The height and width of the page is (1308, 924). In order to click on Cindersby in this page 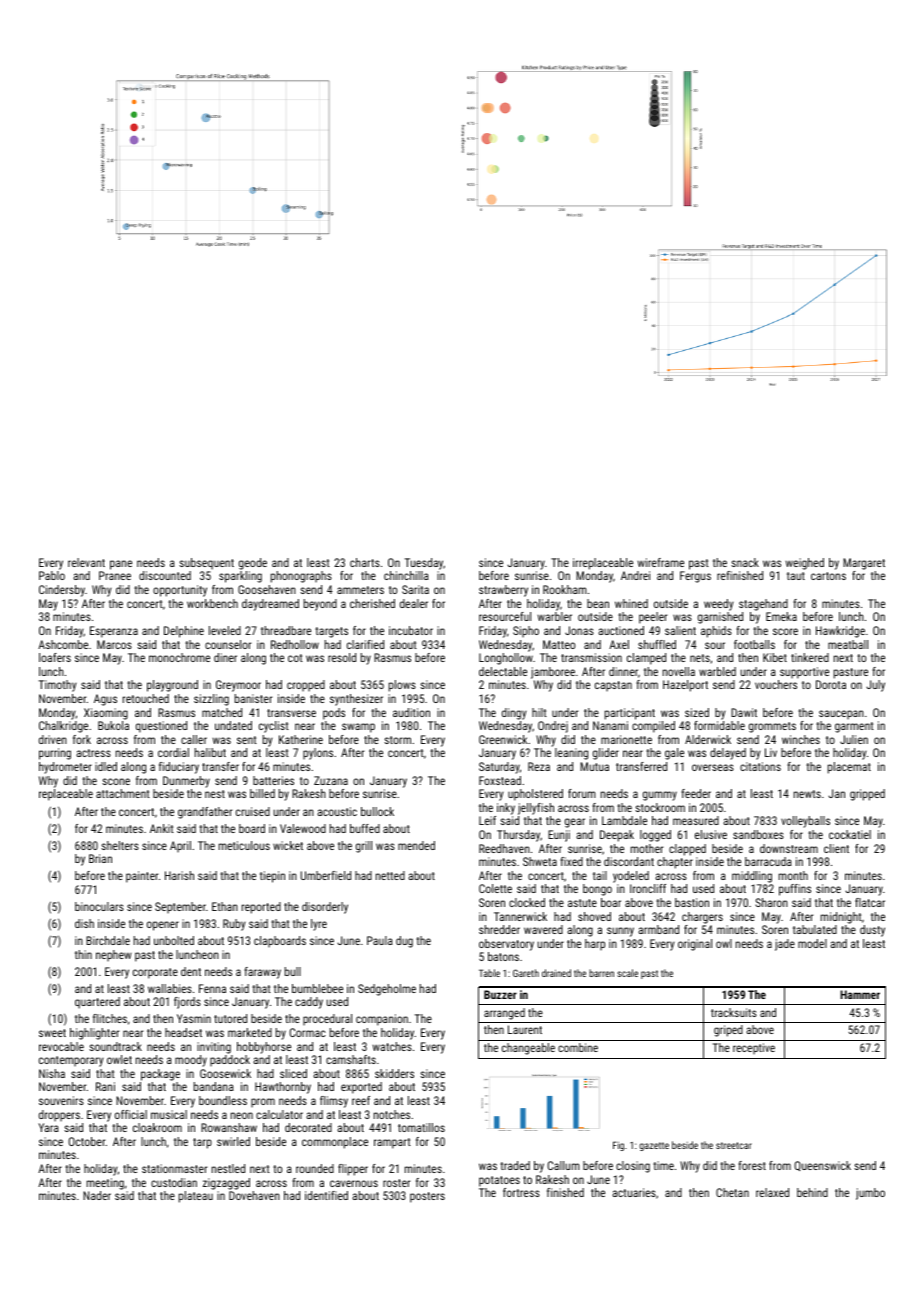, I will do `click(62, 591)`.
